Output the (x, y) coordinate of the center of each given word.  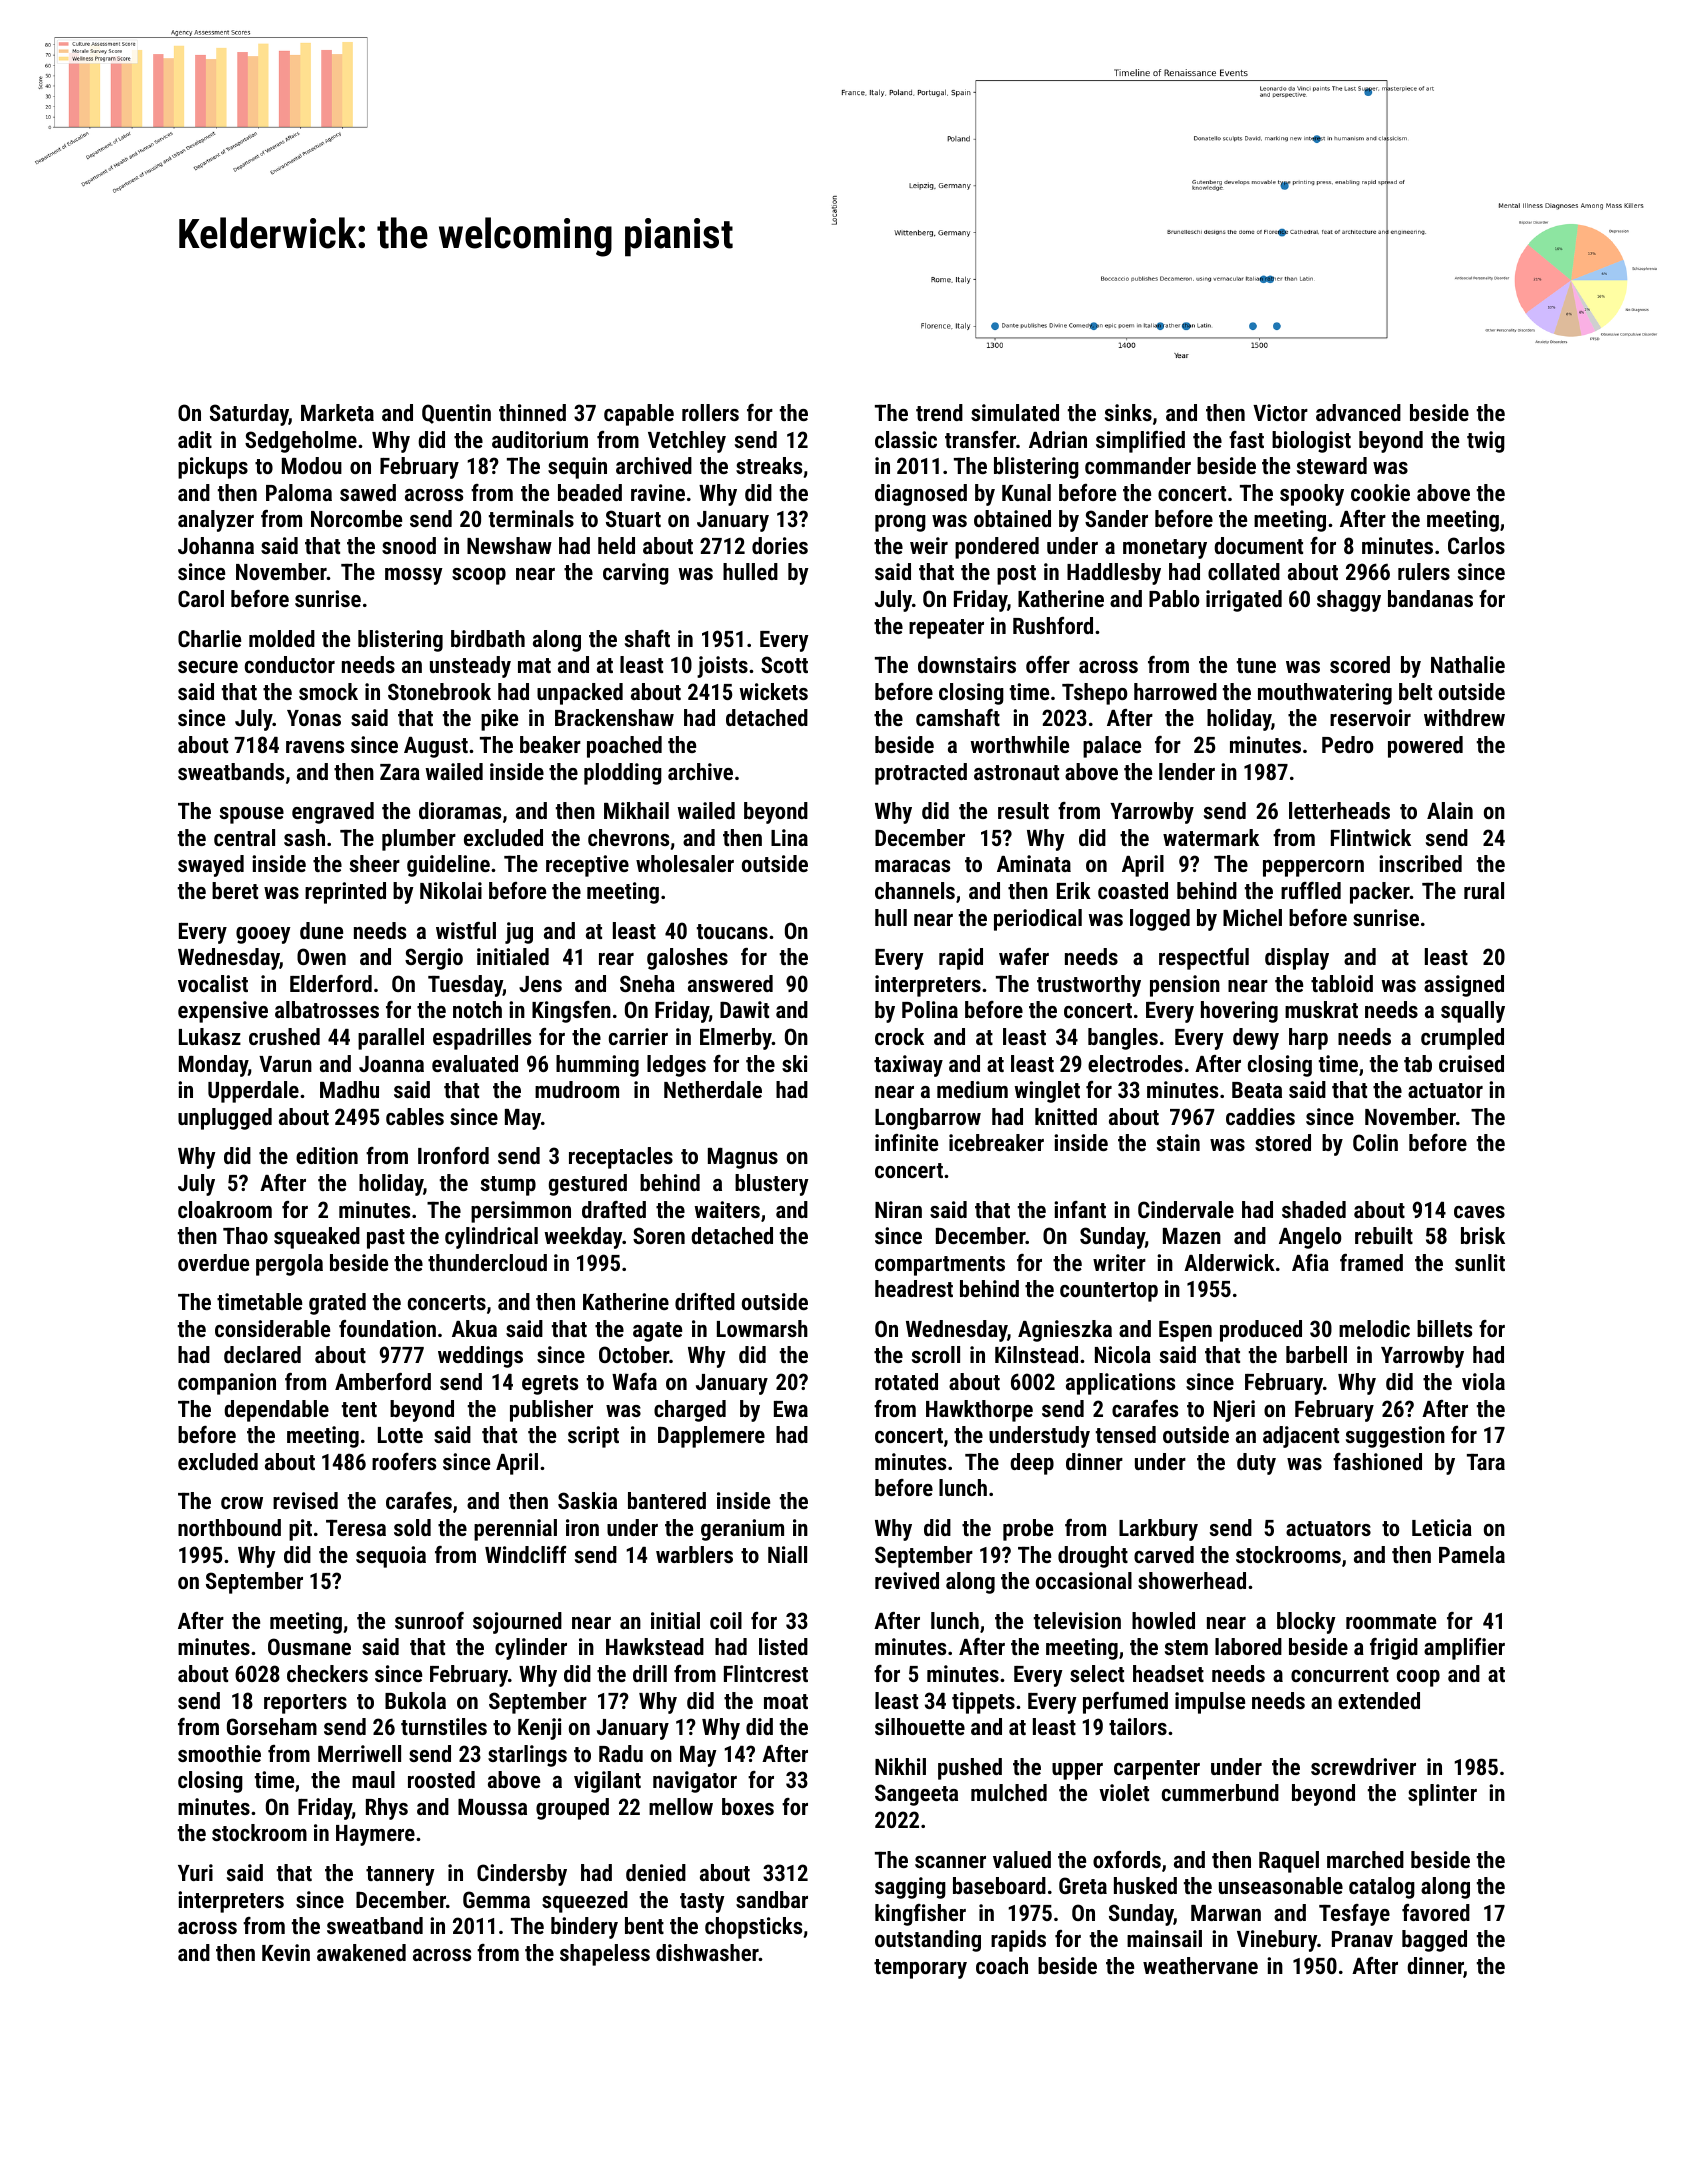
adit (195, 439)
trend (939, 412)
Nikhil (900, 1766)
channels (915, 890)
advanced (1358, 412)
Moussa (492, 1806)
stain (1178, 1142)
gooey (263, 935)
